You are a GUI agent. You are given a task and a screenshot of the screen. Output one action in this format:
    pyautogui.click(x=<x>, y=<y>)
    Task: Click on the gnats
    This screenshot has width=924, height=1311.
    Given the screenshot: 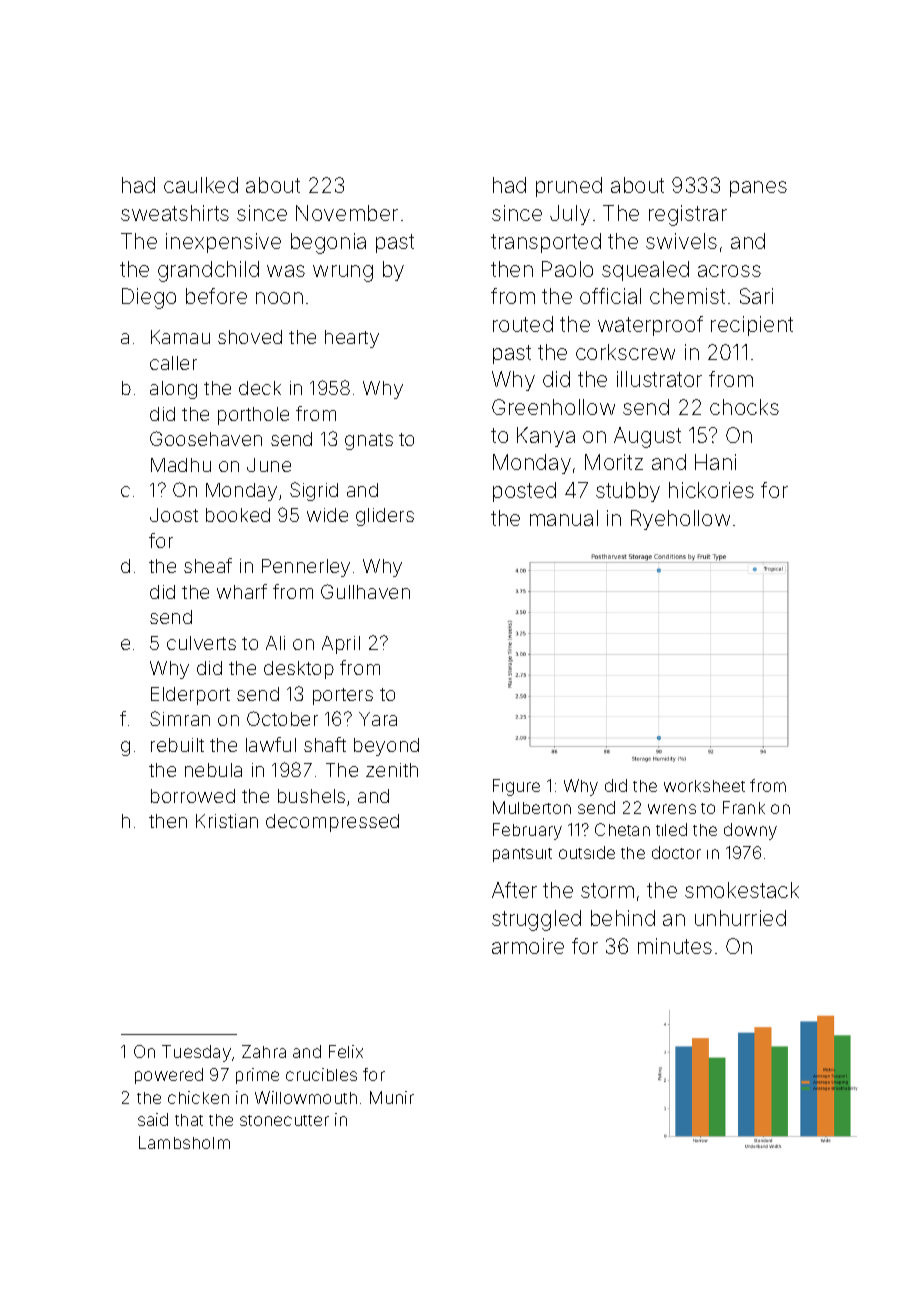 What is the action you would take?
    pyautogui.click(x=369, y=441)
